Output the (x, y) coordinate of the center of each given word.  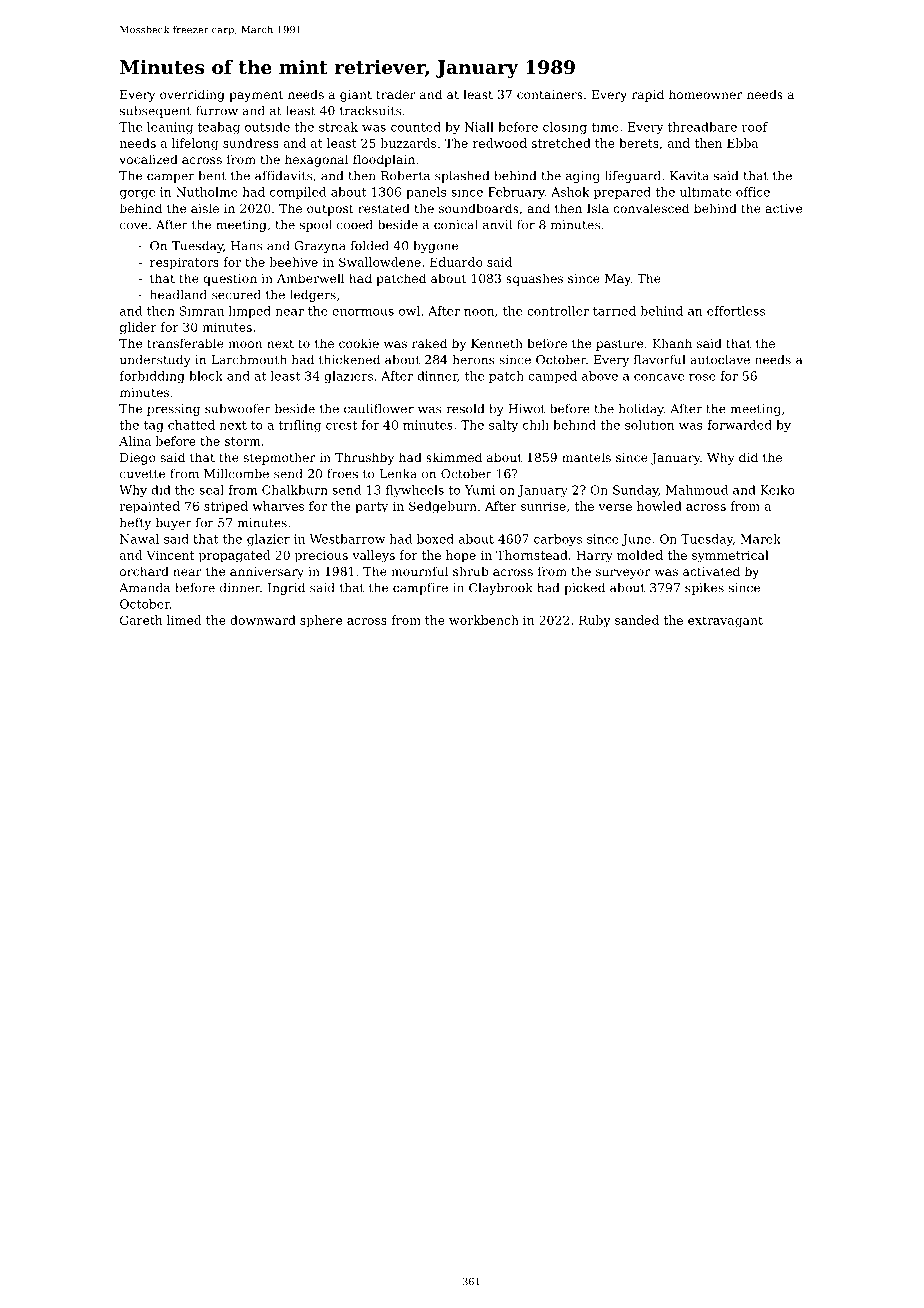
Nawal (139, 539)
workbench (484, 620)
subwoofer (238, 409)
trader (396, 94)
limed (184, 620)
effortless (736, 311)
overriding (192, 95)
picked (584, 589)
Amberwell (310, 278)
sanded (637, 620)
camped (552, 377)
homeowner (705, 94)
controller (558, 311)
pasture (619, 345)
